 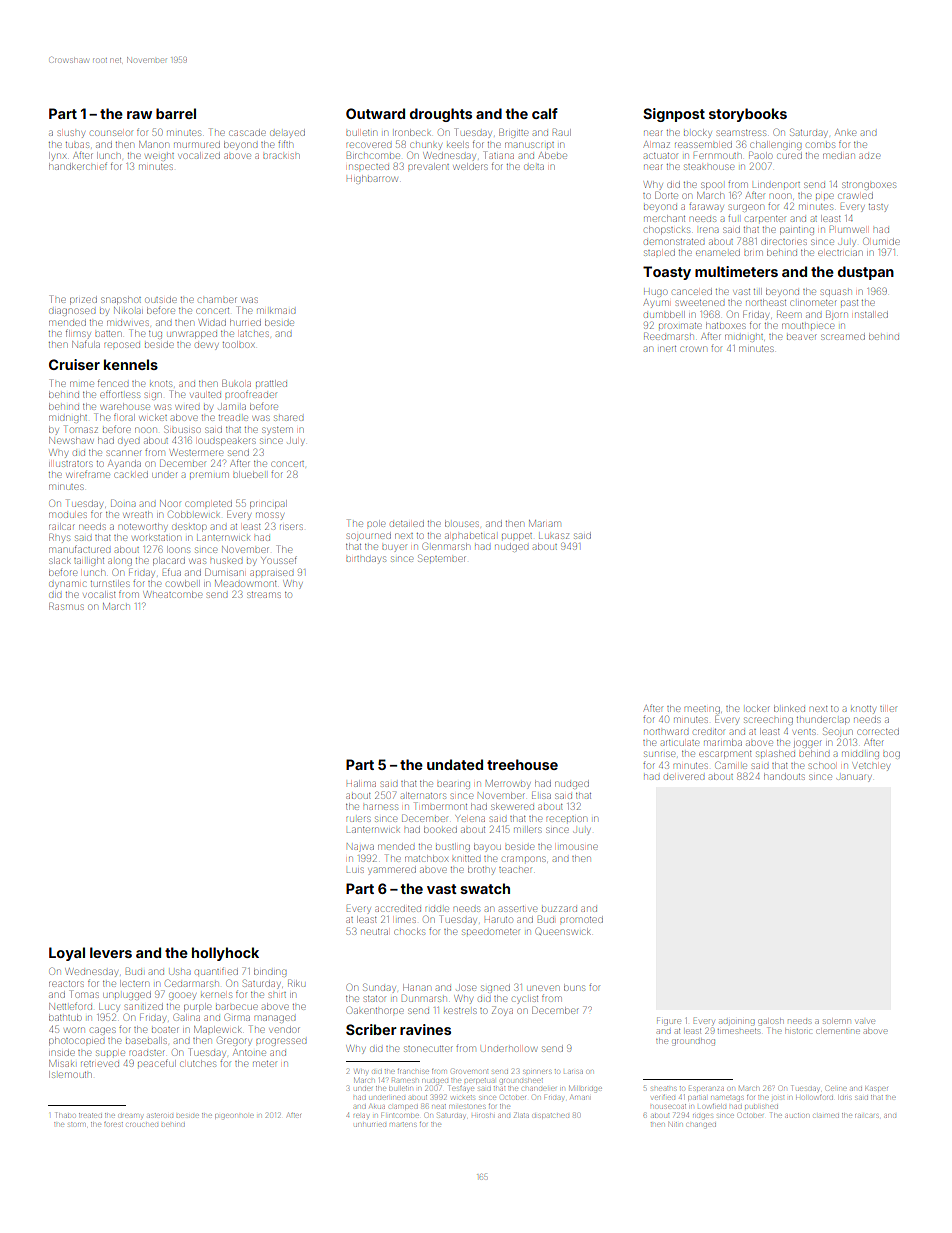 What do you see at coordinates (79, 549) in the page?
I see `manufactured` at bounding box center [79, 549].
